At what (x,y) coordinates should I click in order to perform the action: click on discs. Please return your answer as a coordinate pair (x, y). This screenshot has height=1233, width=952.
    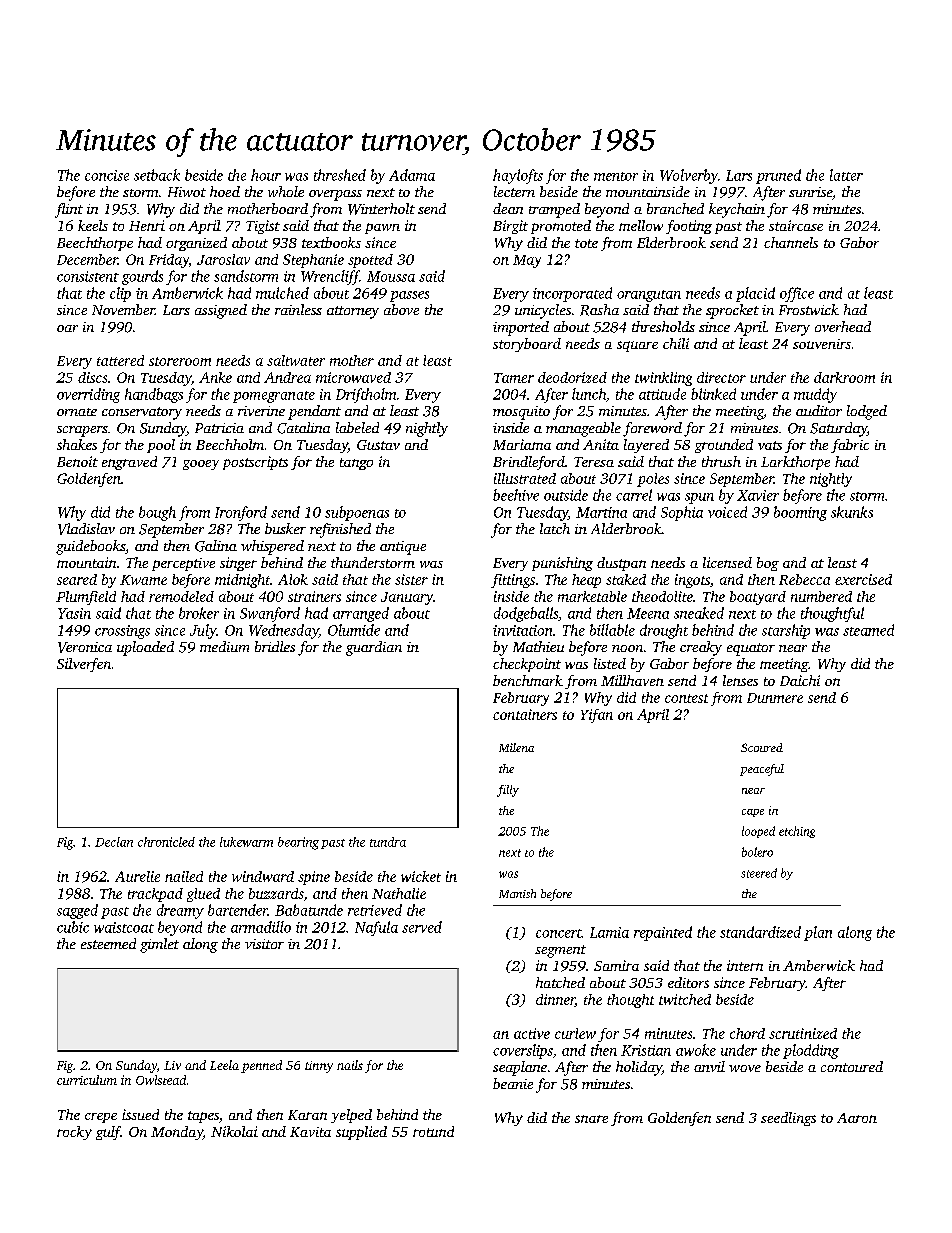
    Looking at the image, I should click on (92, 377).
